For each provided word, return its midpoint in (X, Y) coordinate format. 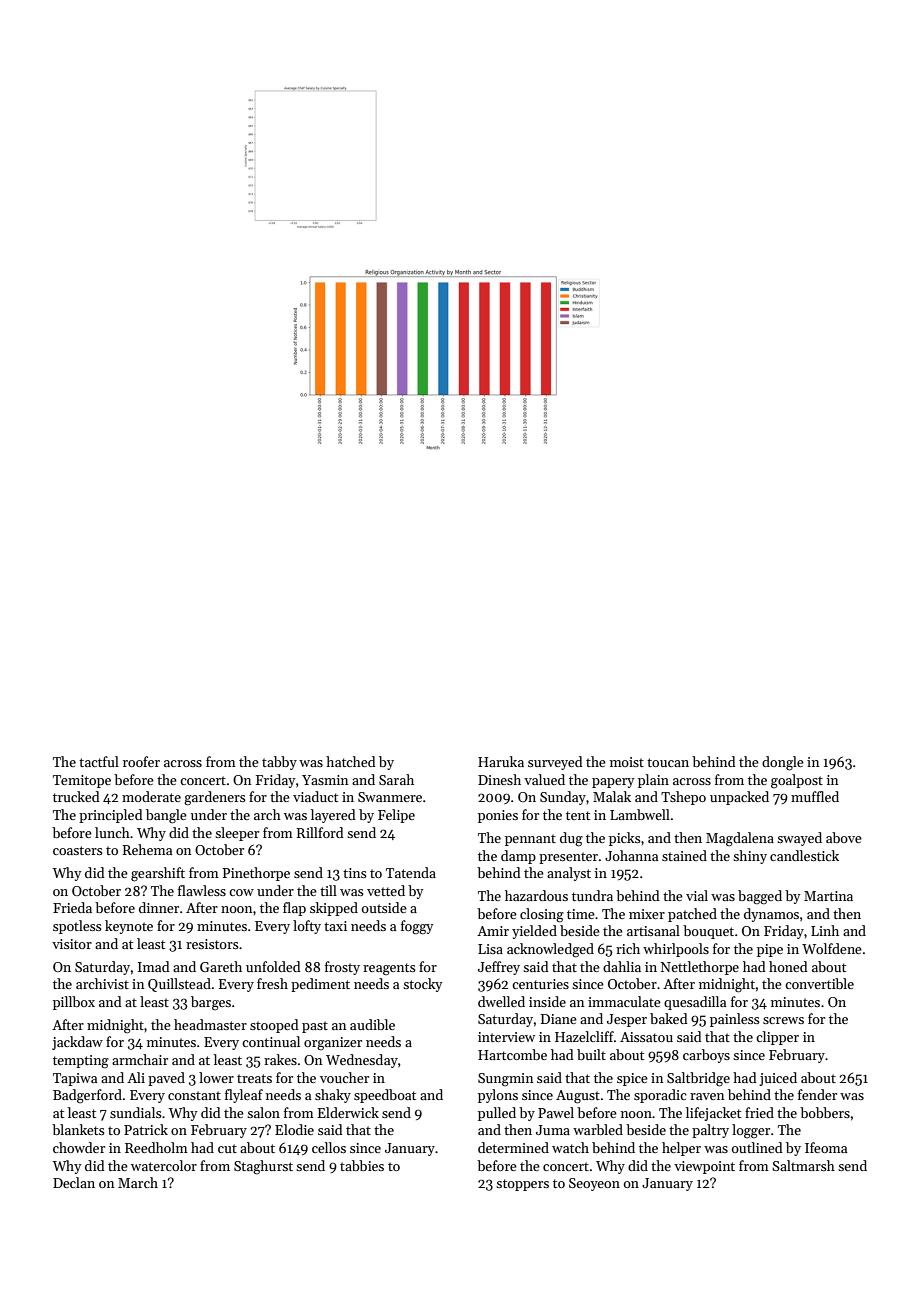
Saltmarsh (803, 1165)
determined (513, 1147)
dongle (783, 763)
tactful (99, 761)
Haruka (501, 761)
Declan (74, 1182)
